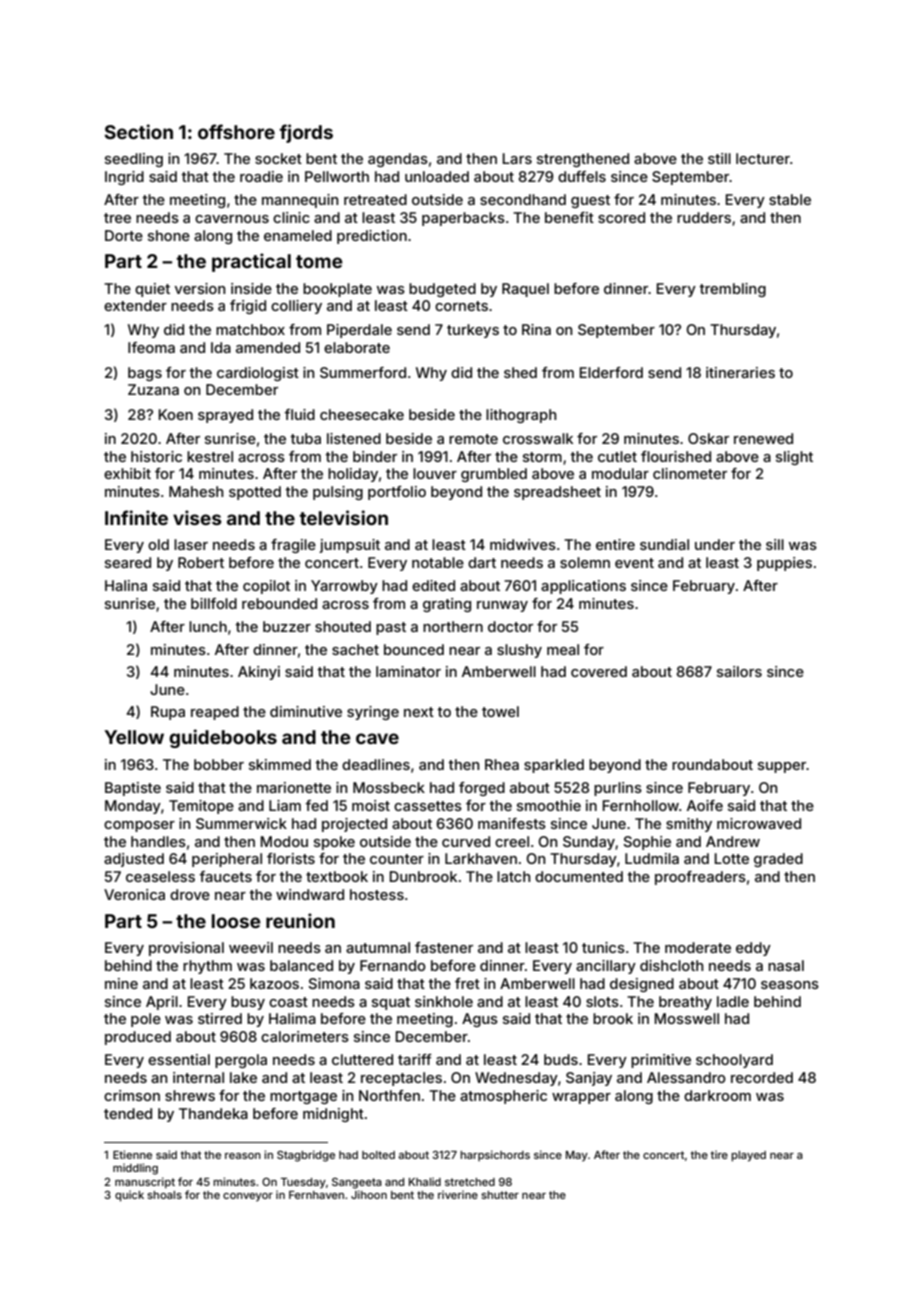 This screenshot has width=924, height=1308. Describe the element at coordinates (251, 262) in the screenshot. I see `practical` at that location.
